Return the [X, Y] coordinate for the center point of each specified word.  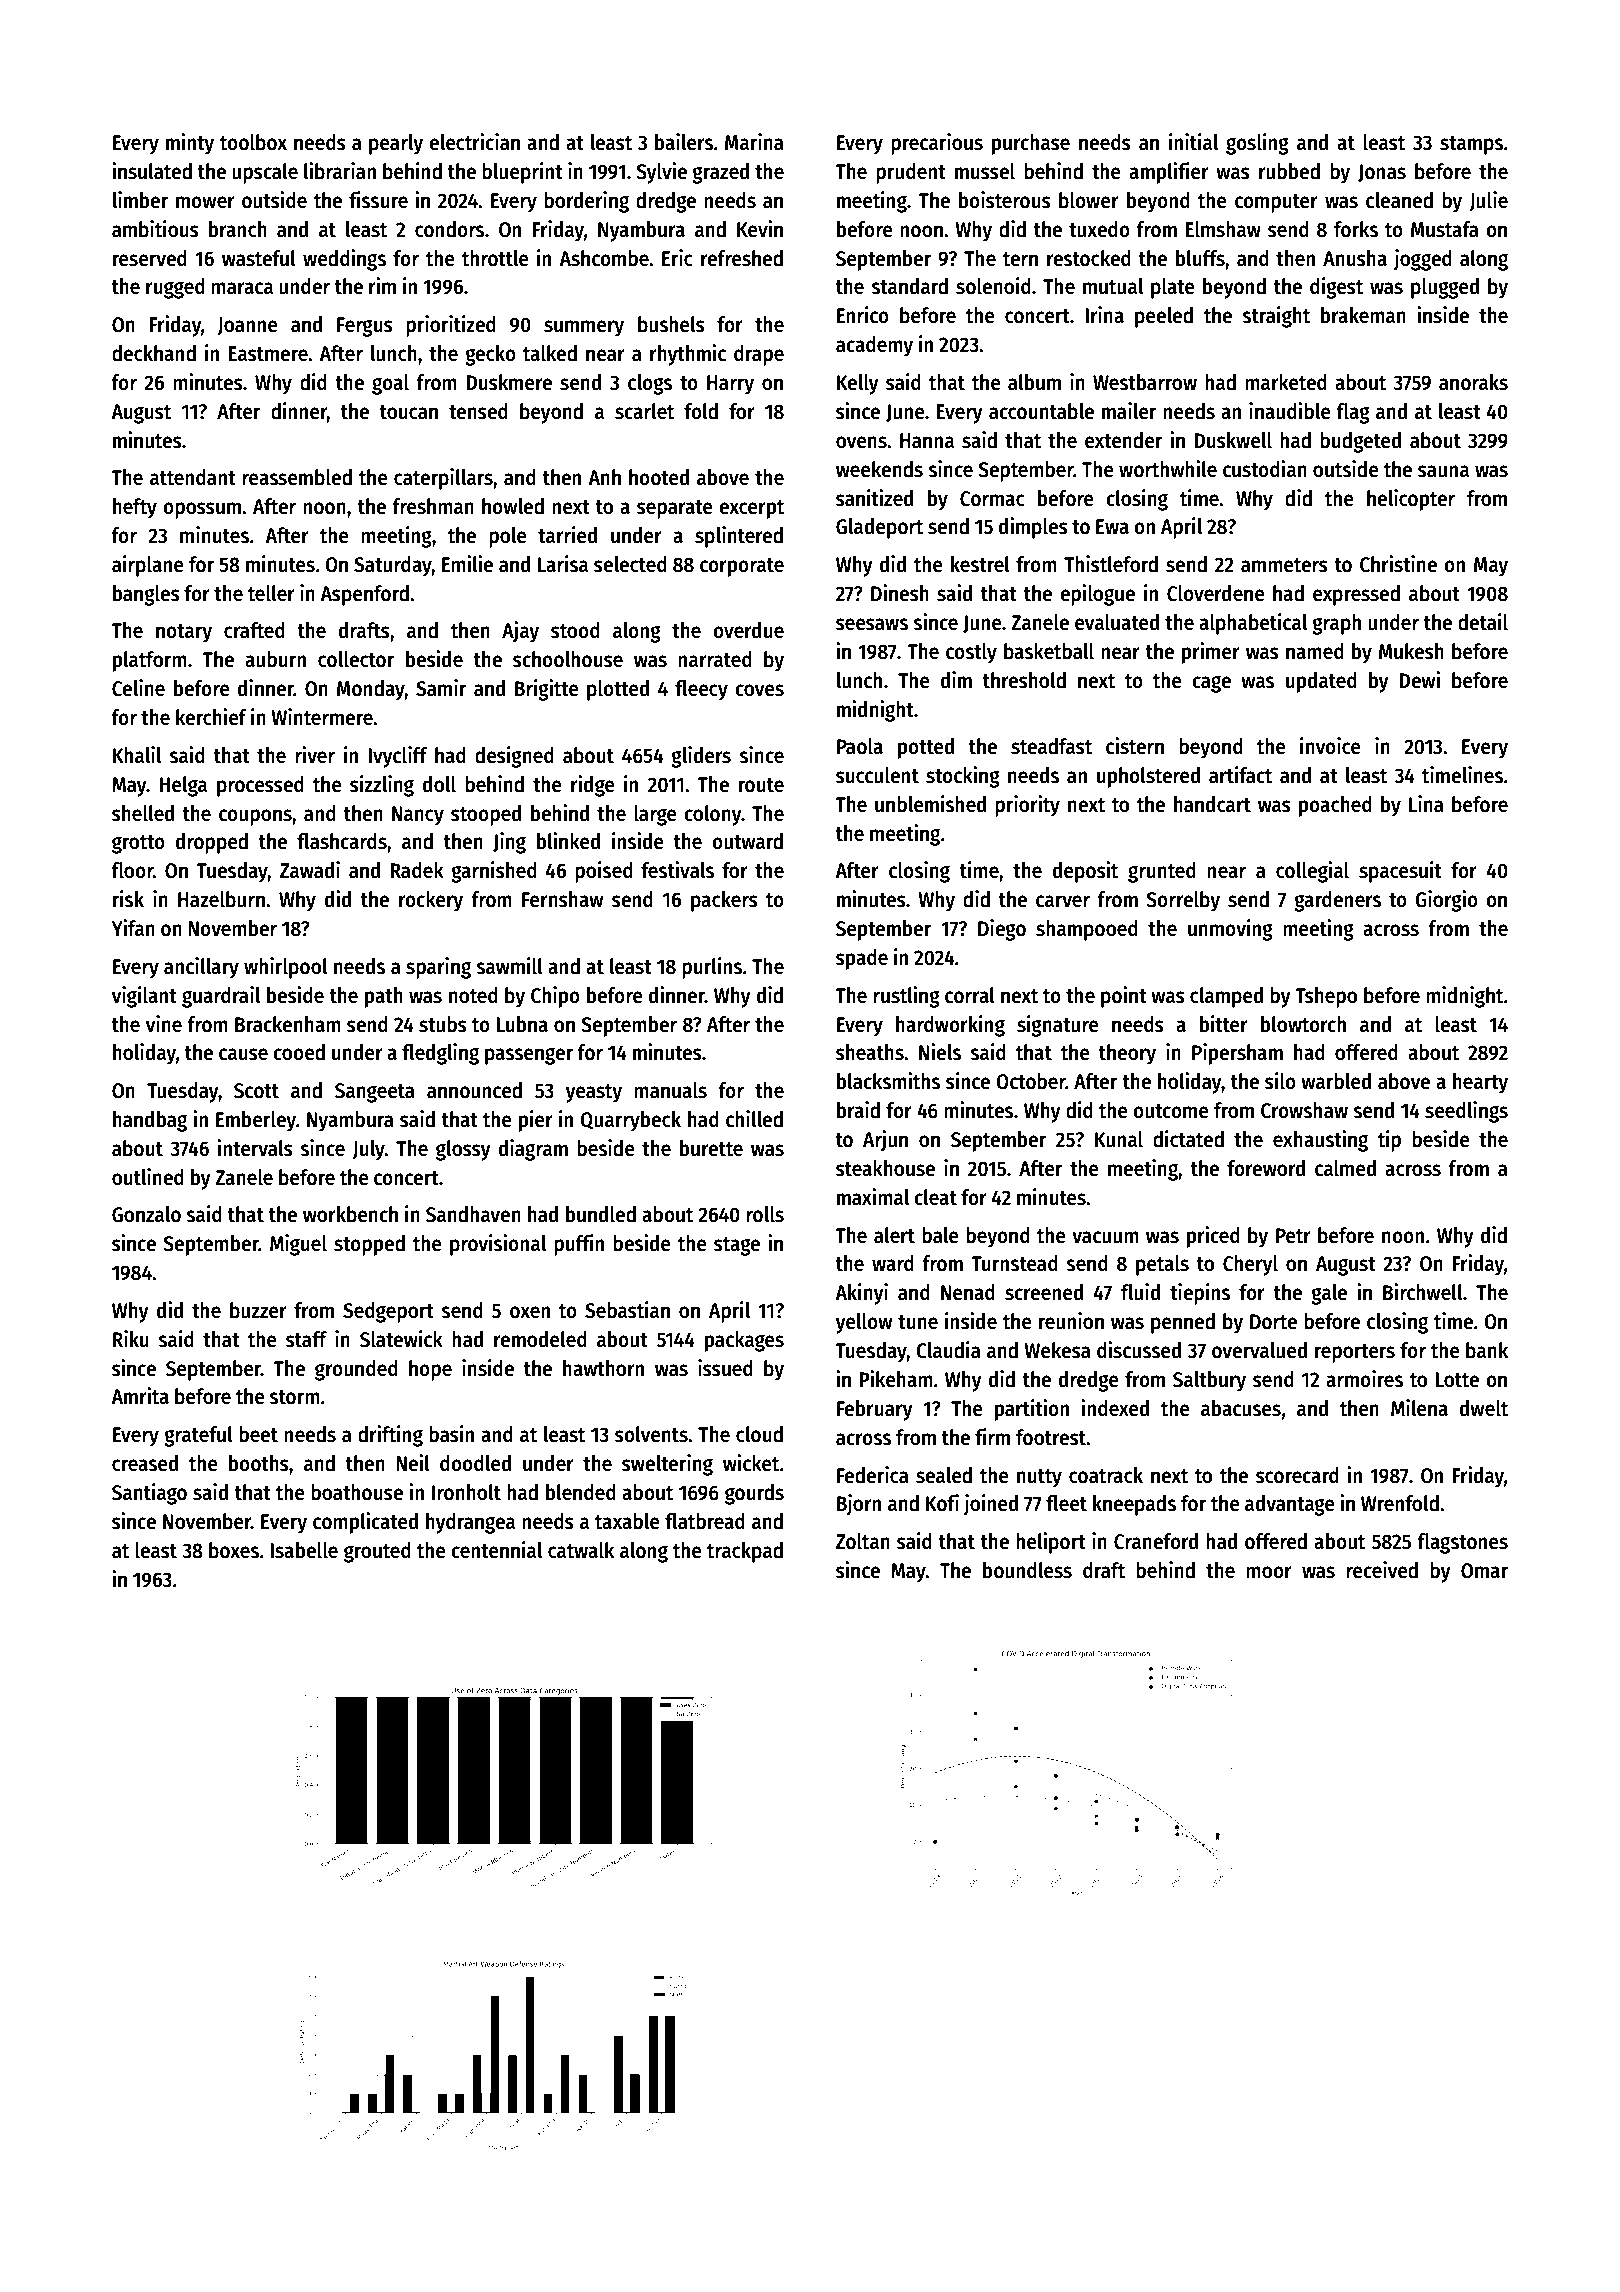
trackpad [745, 1552]
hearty [1480, 1083]
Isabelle [304, 1550]
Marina [754, 142]
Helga [183, 786]
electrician [474, 142]
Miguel [298, 1245]
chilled [754, 1119]
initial [1193, 142]
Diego [1002, 930]
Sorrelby [1183, 901]
